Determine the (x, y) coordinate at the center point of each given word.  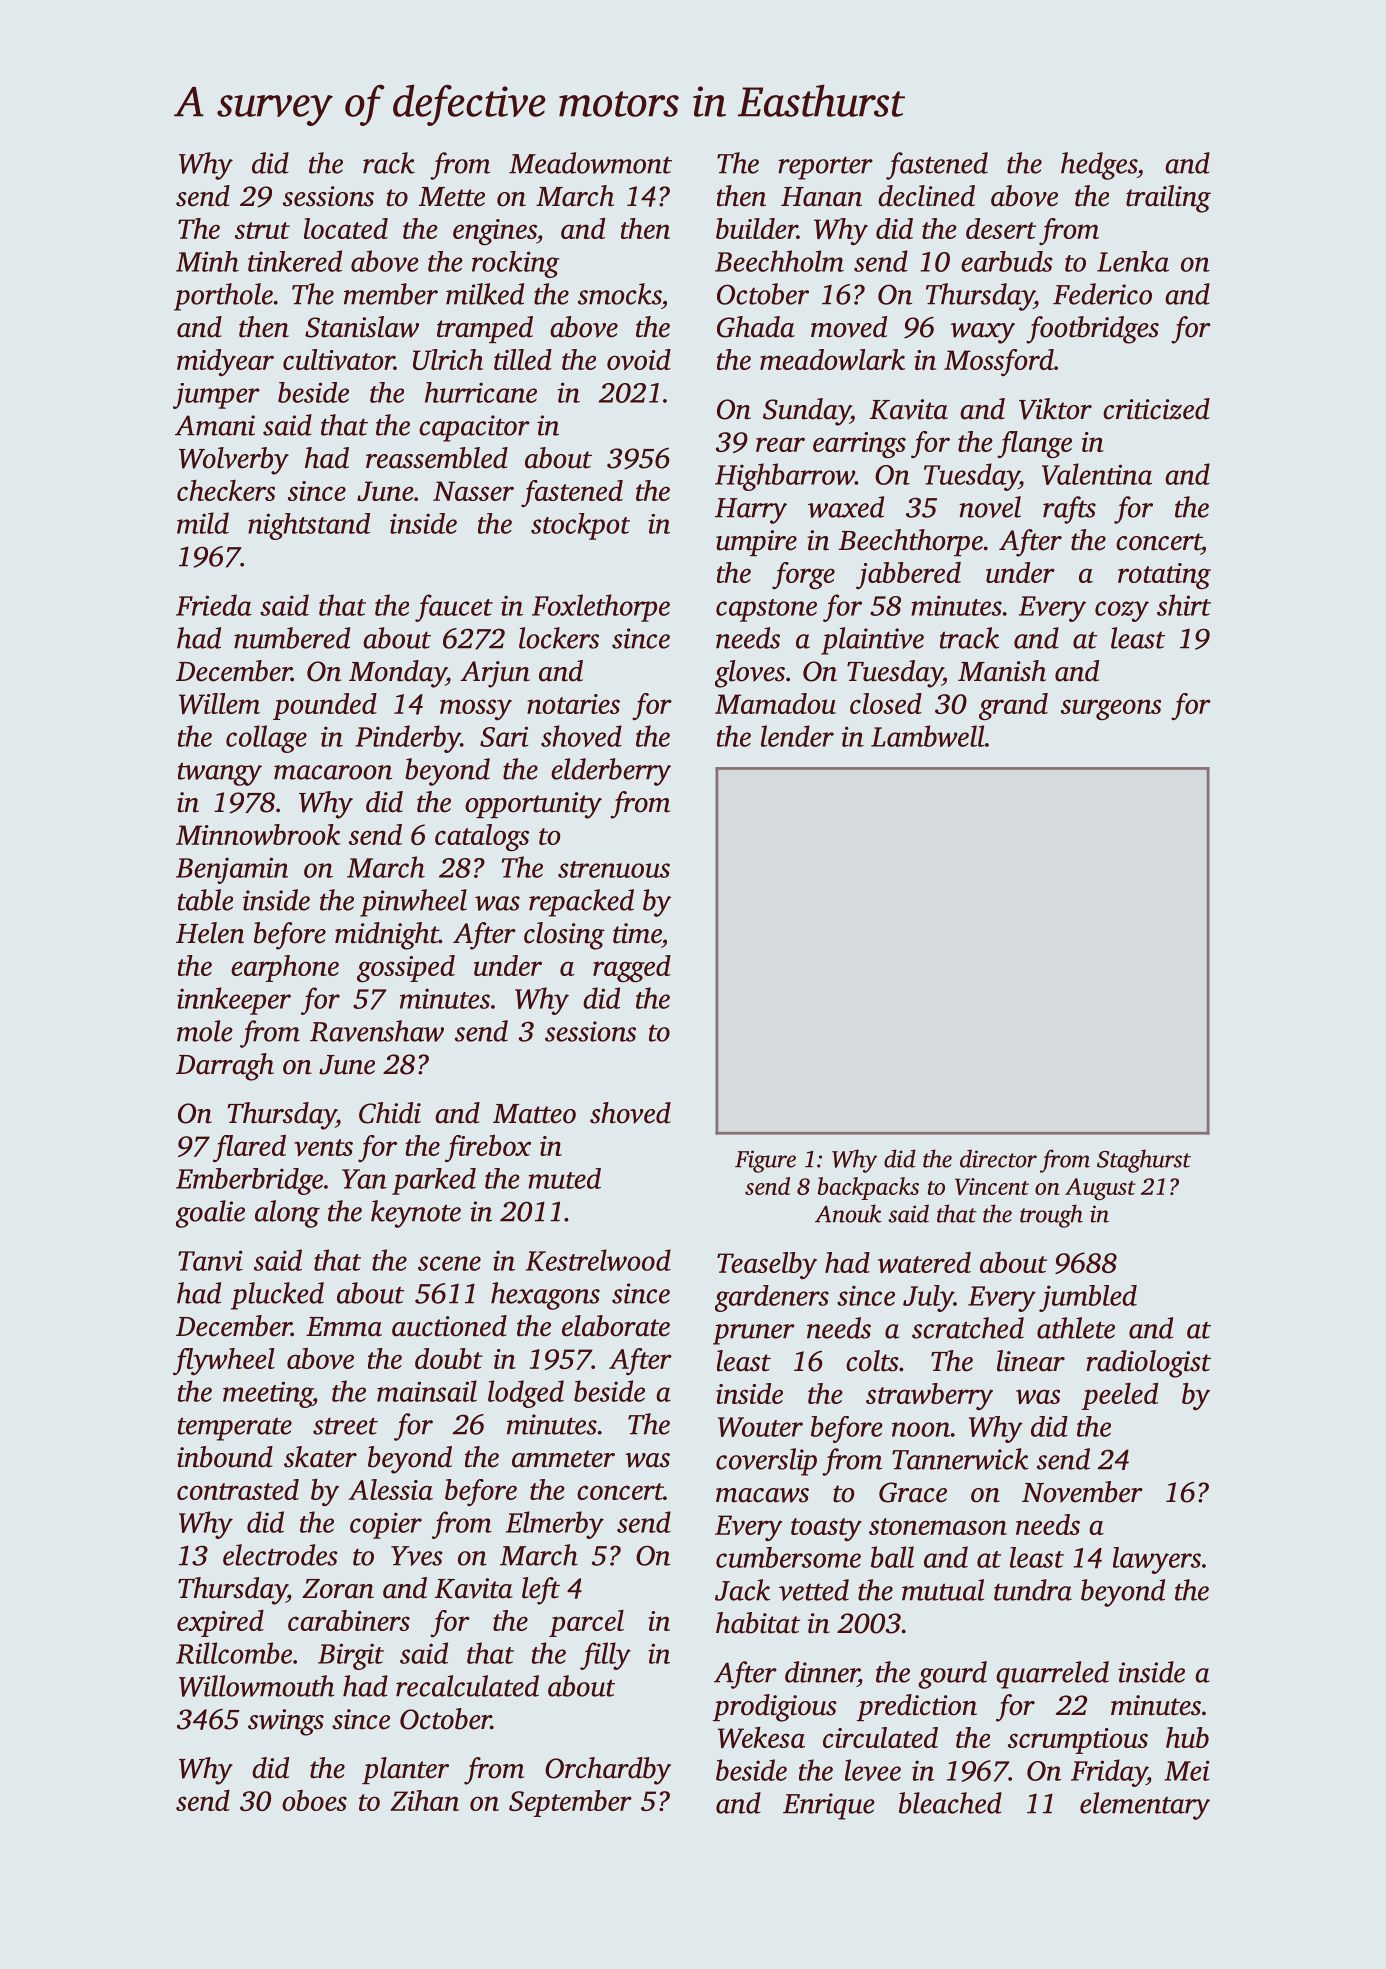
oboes (314, 1800)
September (570, 1803)
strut (262, 230)
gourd (952, 1675)
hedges (1099, 166)
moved (849, 327)
